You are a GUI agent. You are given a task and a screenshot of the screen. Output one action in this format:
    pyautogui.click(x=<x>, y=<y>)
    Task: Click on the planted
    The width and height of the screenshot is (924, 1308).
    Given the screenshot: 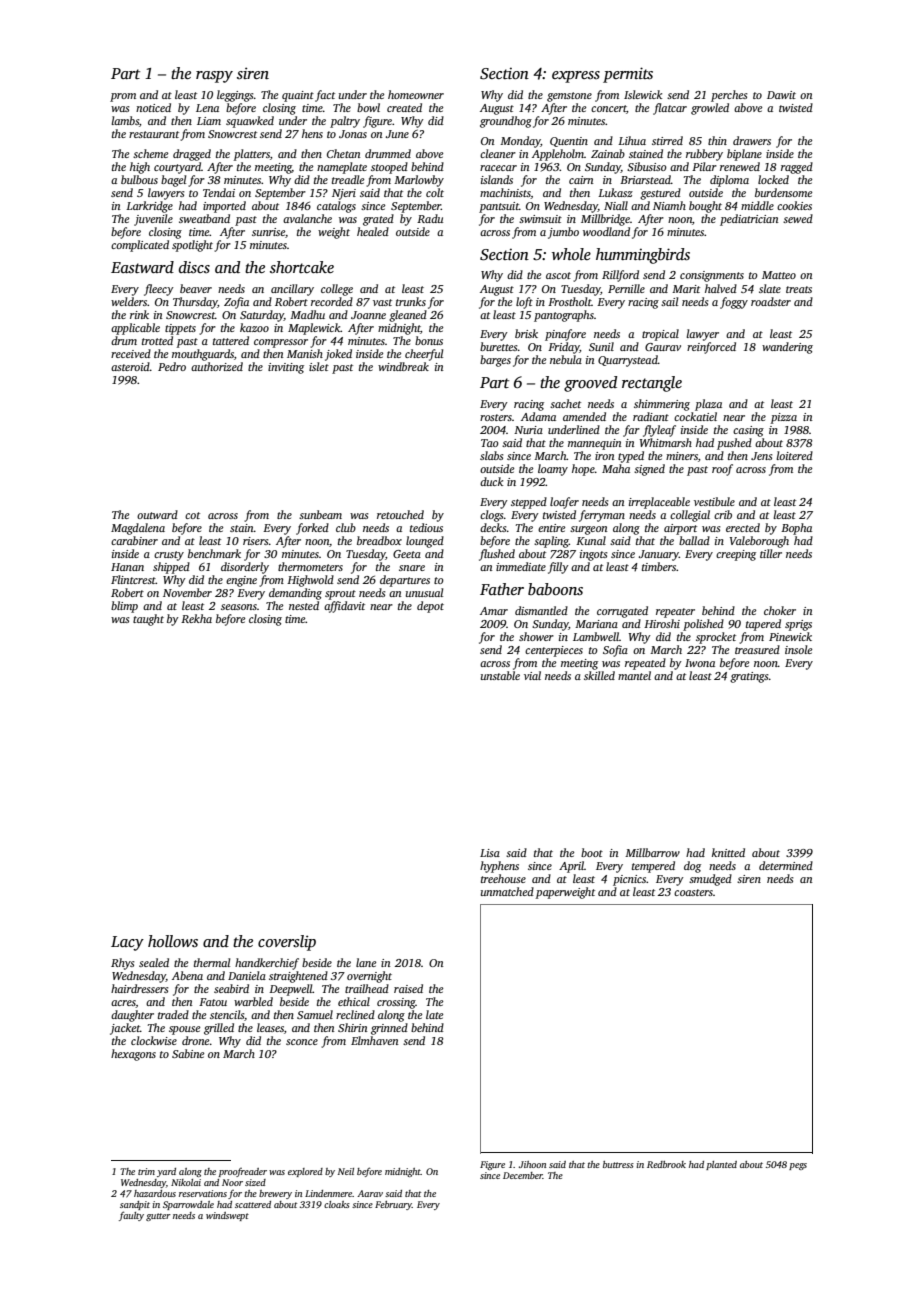 What is the action you would take?
    pyautogui.click(x=721, y=1165)
